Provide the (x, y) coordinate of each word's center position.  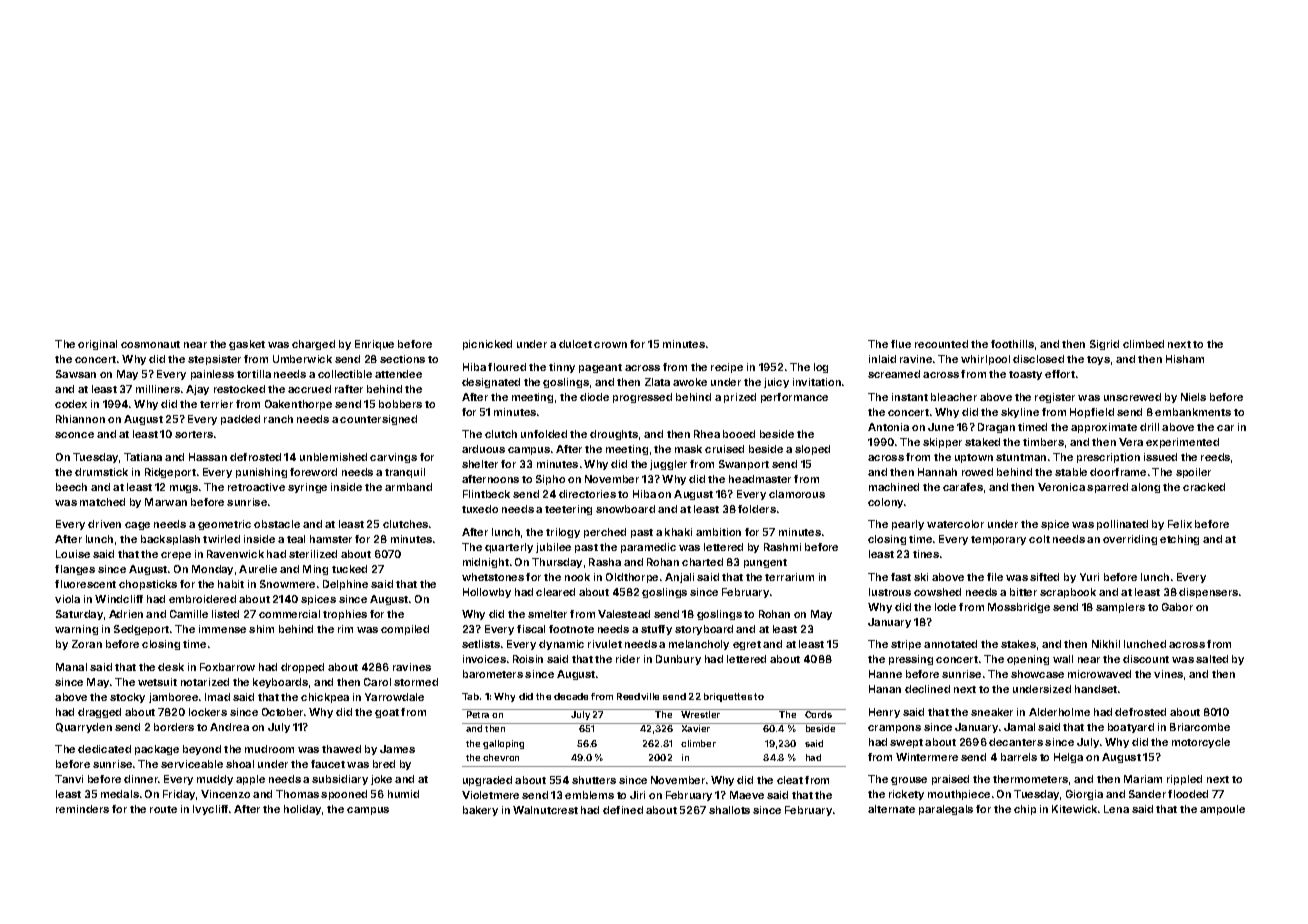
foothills (1012, 344)
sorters (194, 434)
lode (945, 607)
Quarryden (84, 728)
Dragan (996, 428)
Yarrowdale (394, 697)
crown (610, 345)
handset (1096, 689)
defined (623, 810)
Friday (179, 795)
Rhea (707, 434)
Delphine (345, 585)
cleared (555, 592)
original (97, 345)
